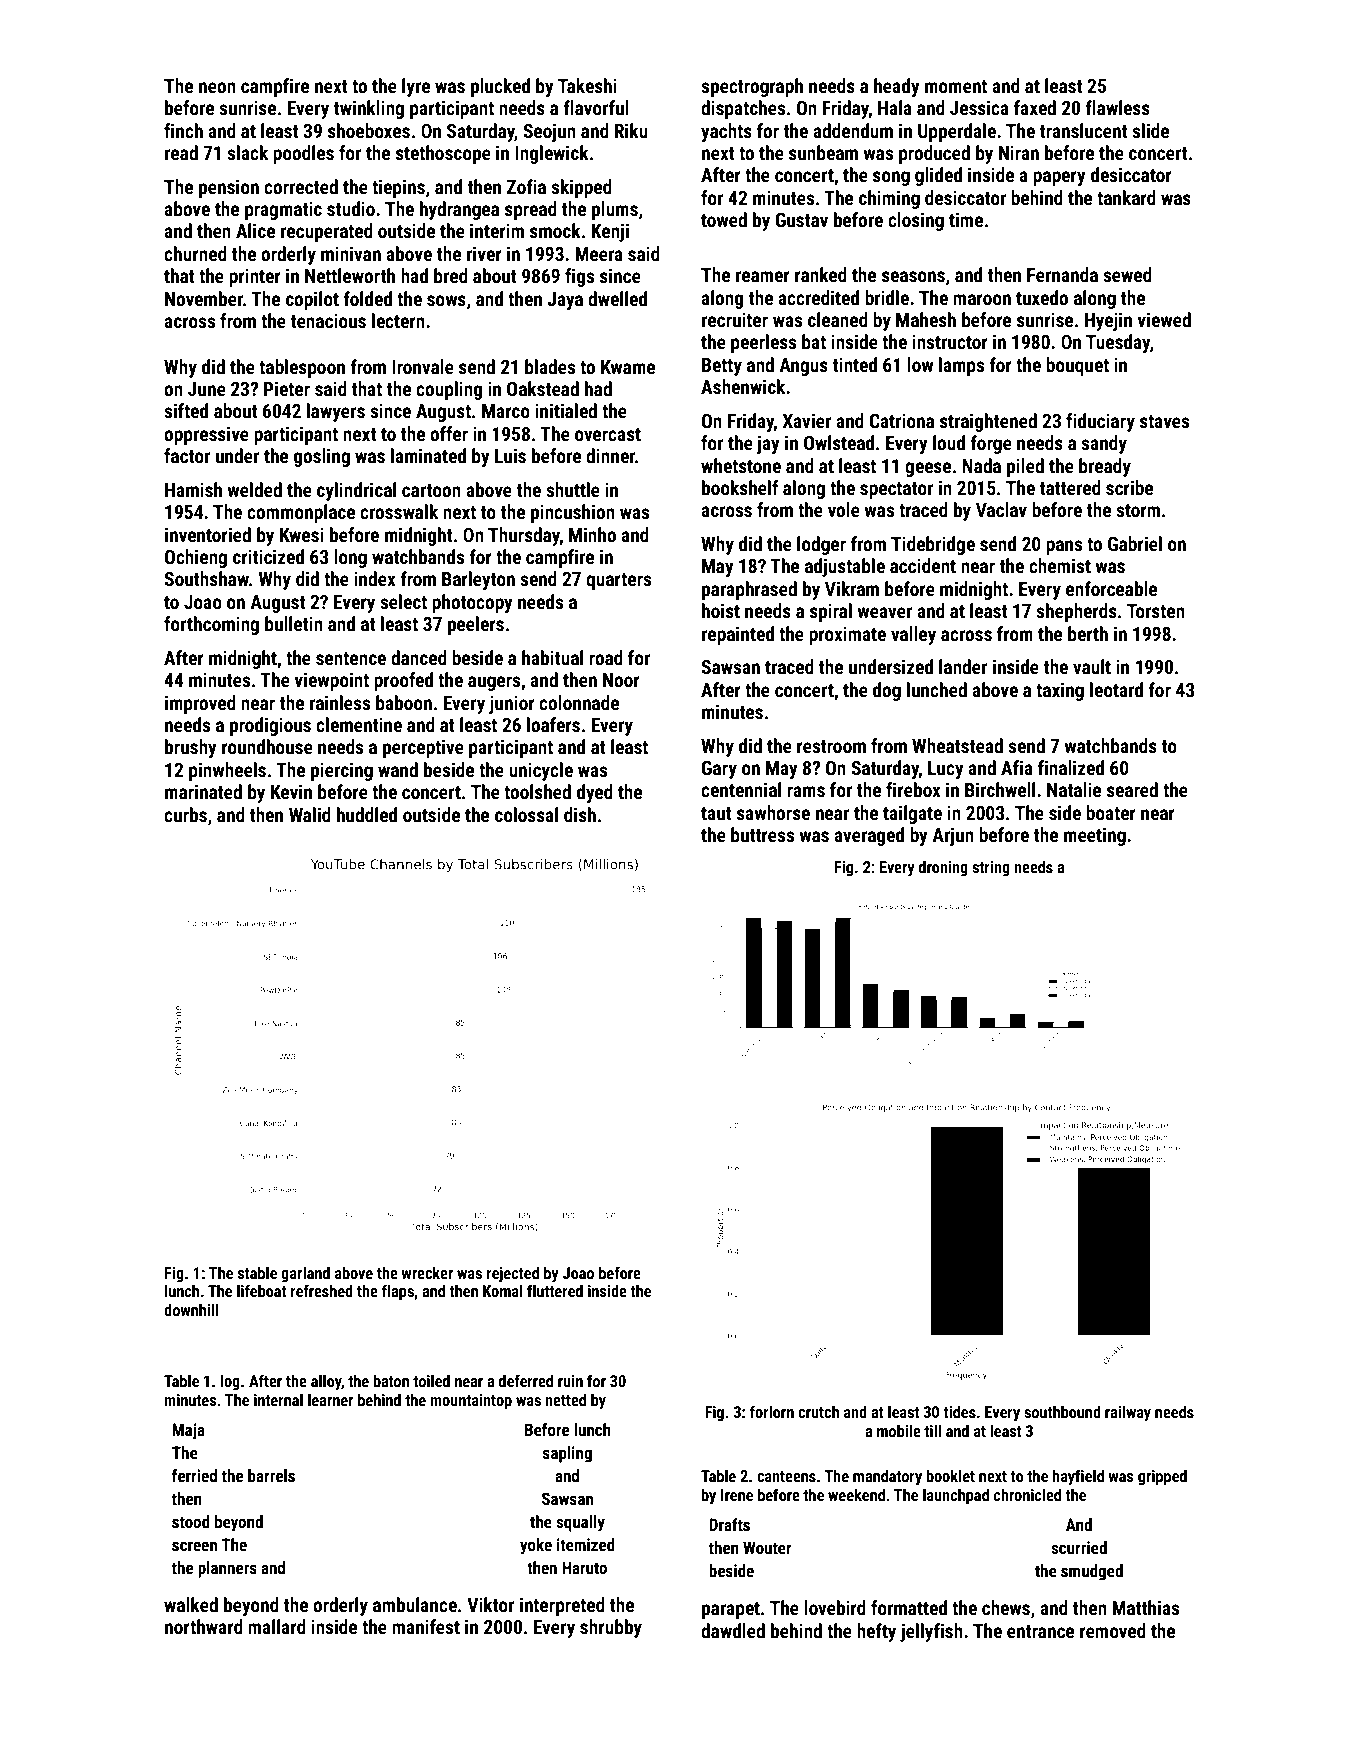 Image resolution: width=1362 pixels, height=1763 pixels. Describe the element at coordinates (471, 1402) in the page. I see `mountaintop` at that location.
